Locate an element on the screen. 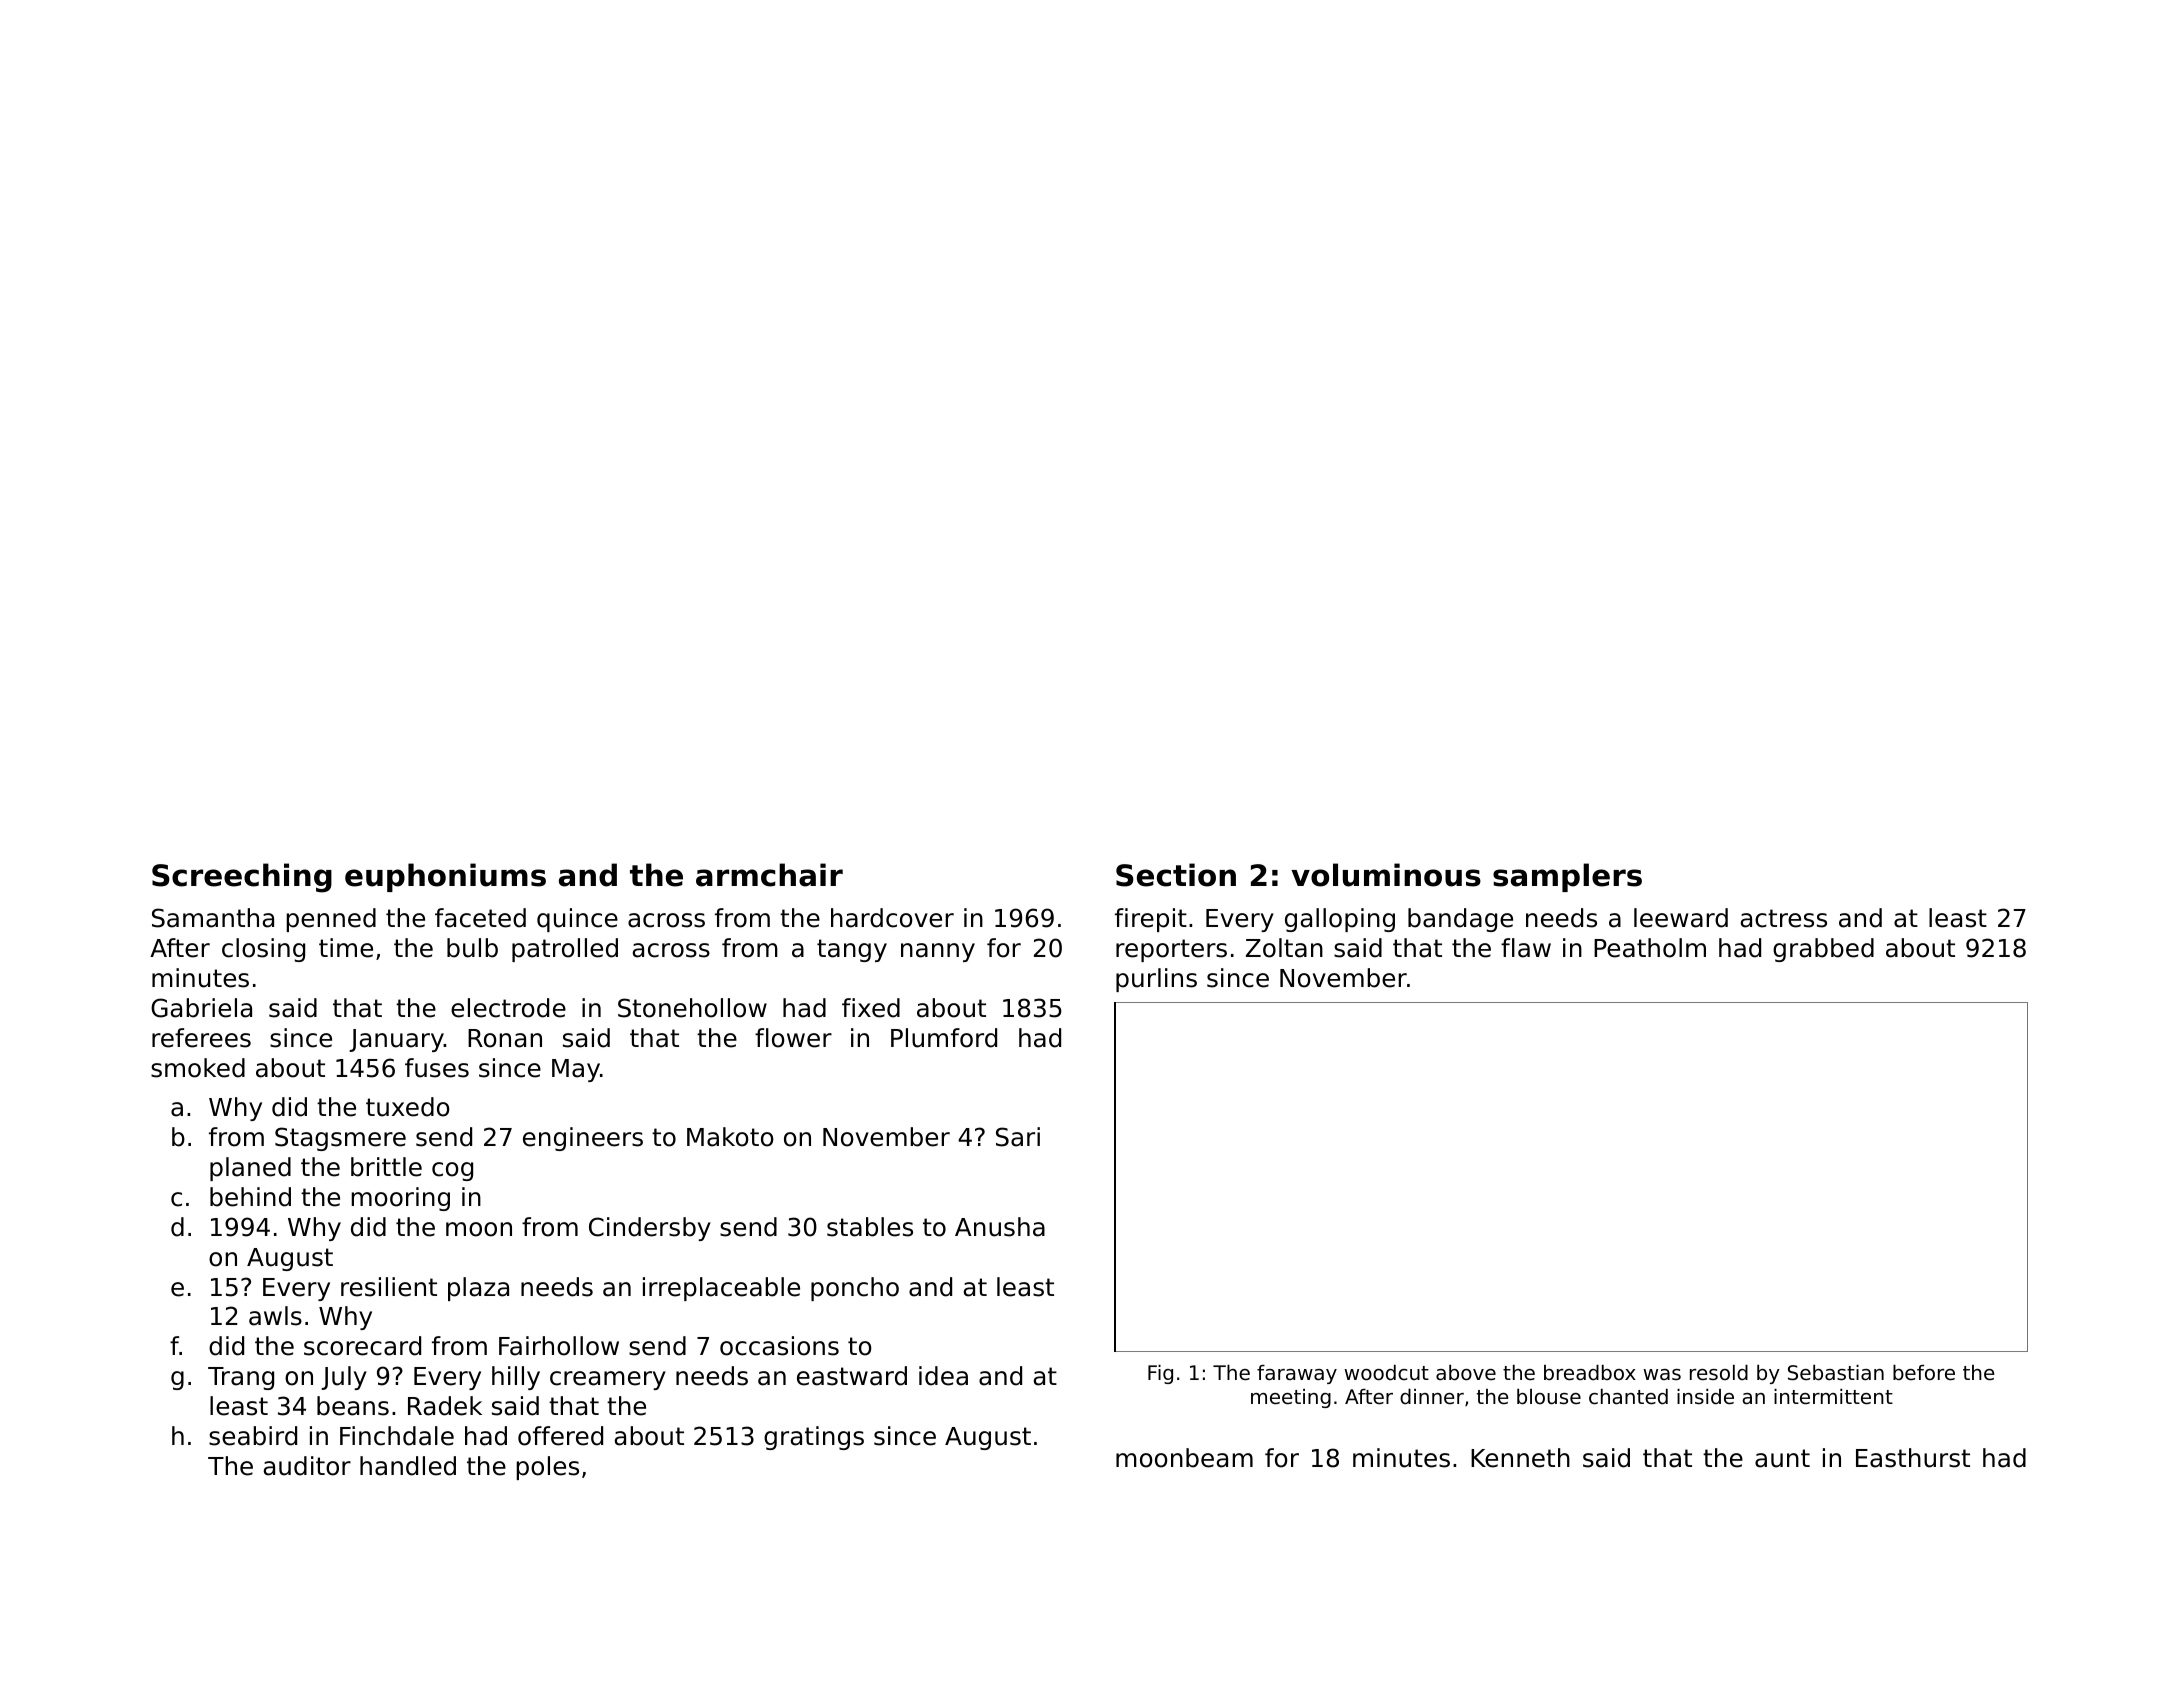  cog is located at coordinates (452, 1171).
